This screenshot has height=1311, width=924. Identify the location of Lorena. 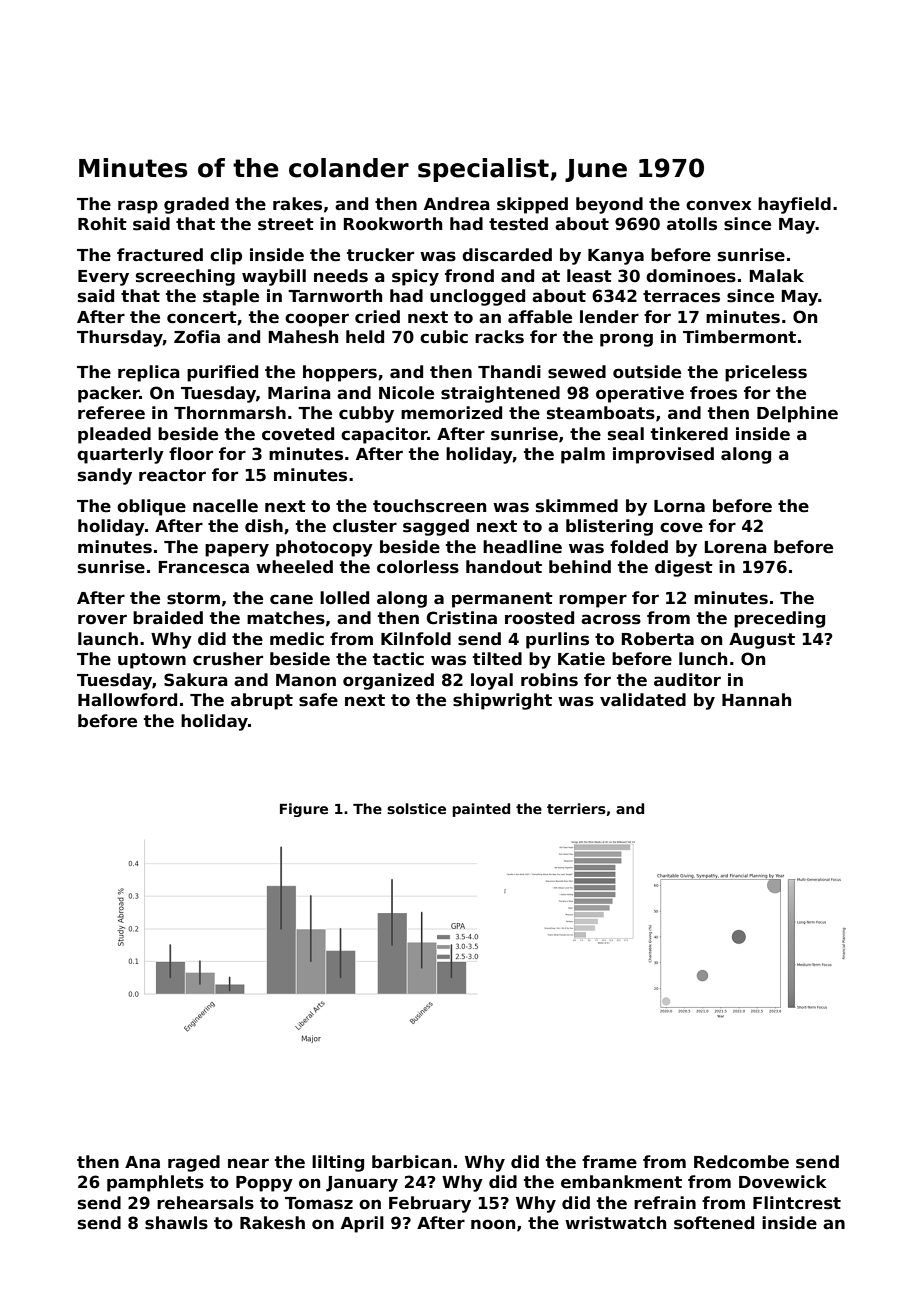
(736, 547).
